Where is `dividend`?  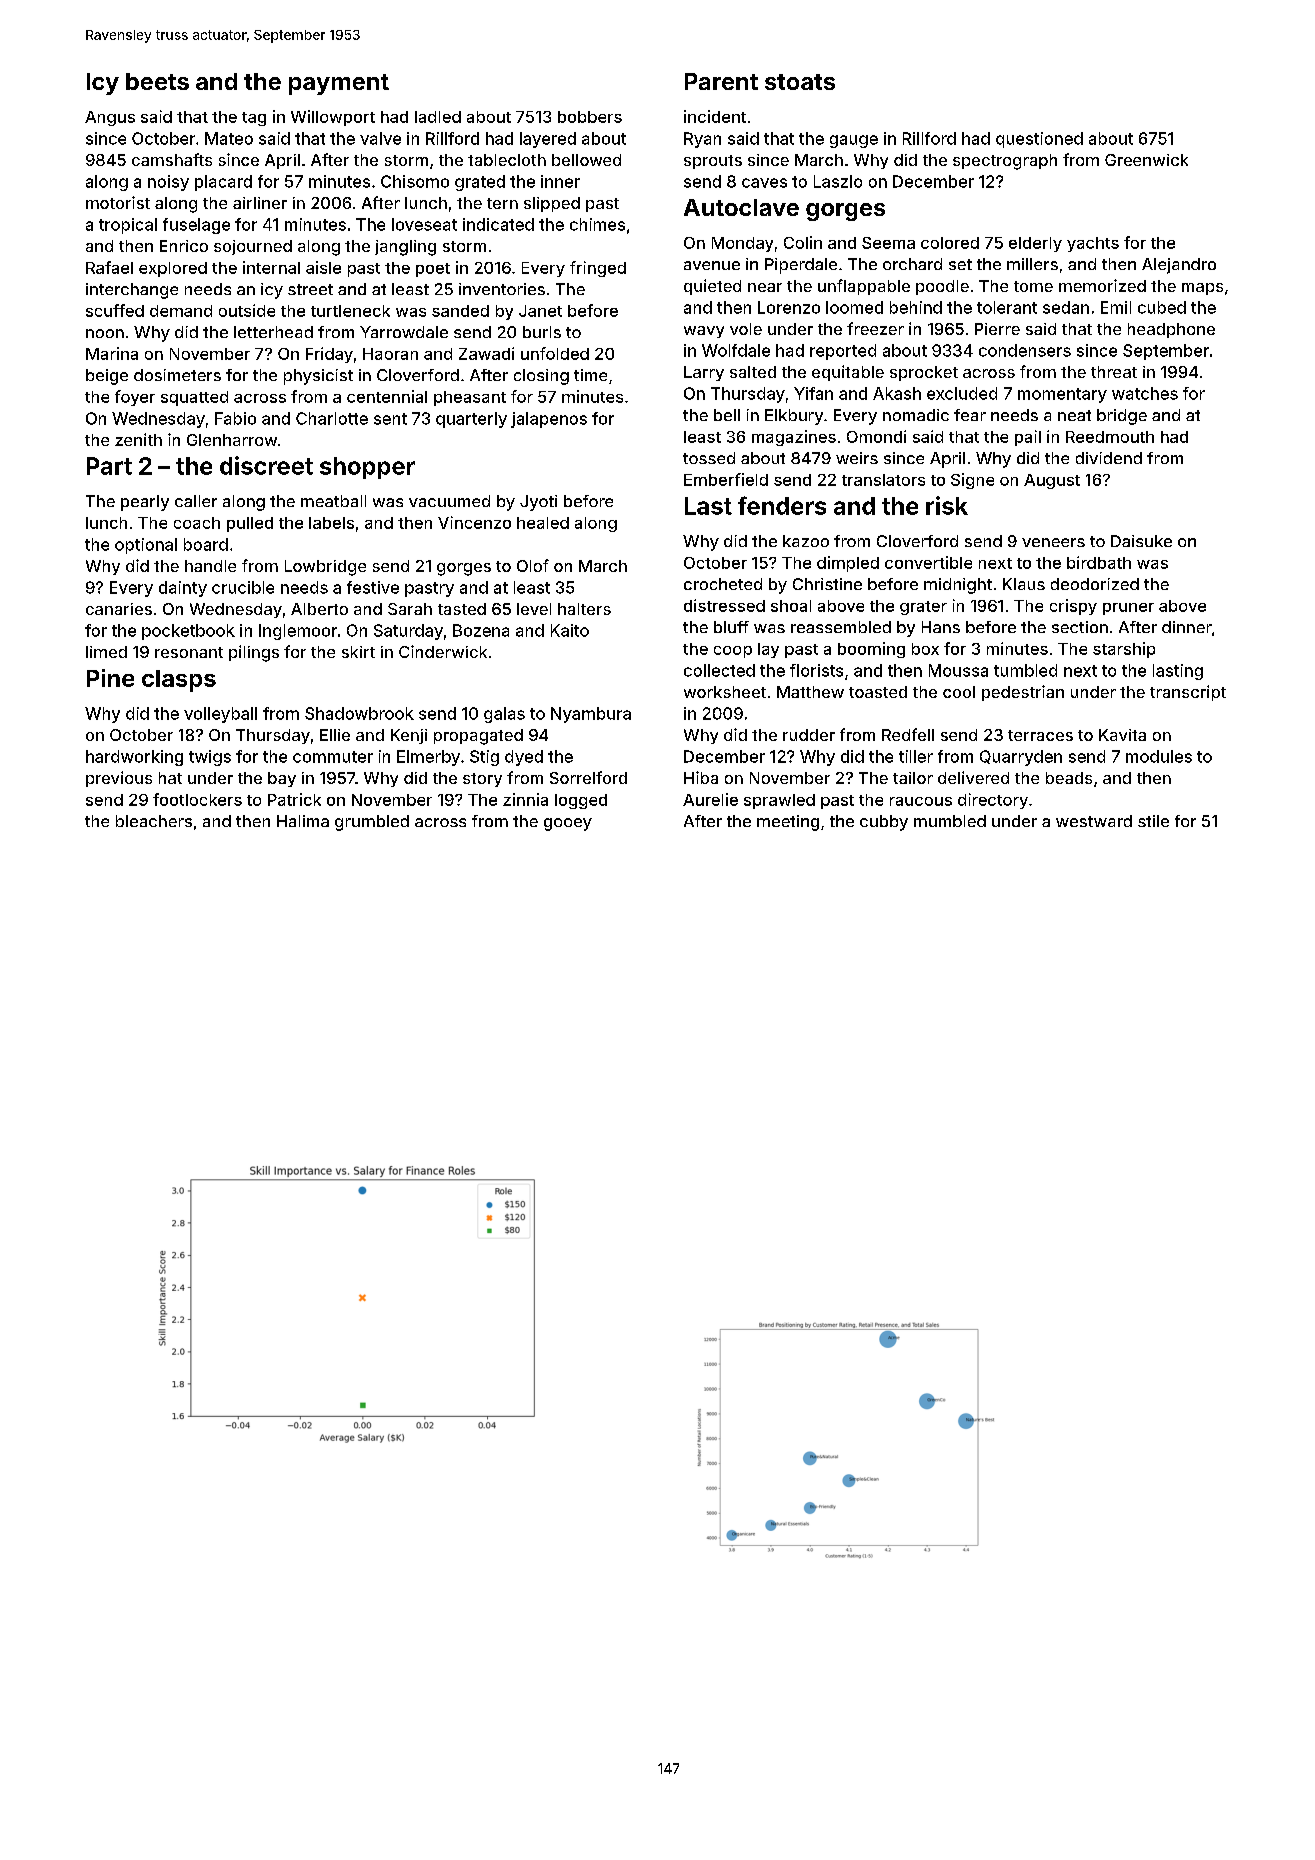
dividend is located at coordinates (1109, 458).
